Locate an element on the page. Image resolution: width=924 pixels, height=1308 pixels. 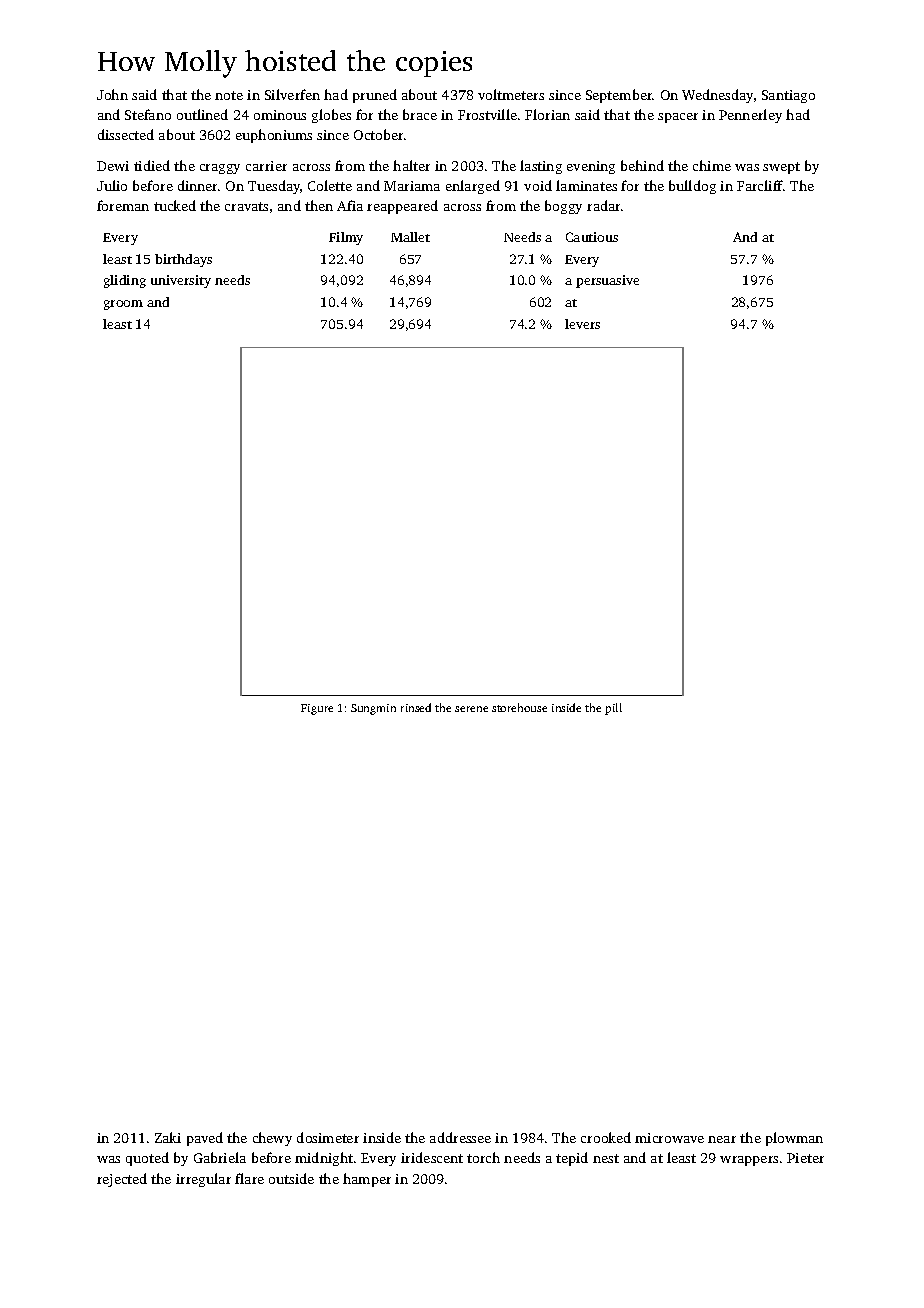
pill is located at coordinates (613, 709).
